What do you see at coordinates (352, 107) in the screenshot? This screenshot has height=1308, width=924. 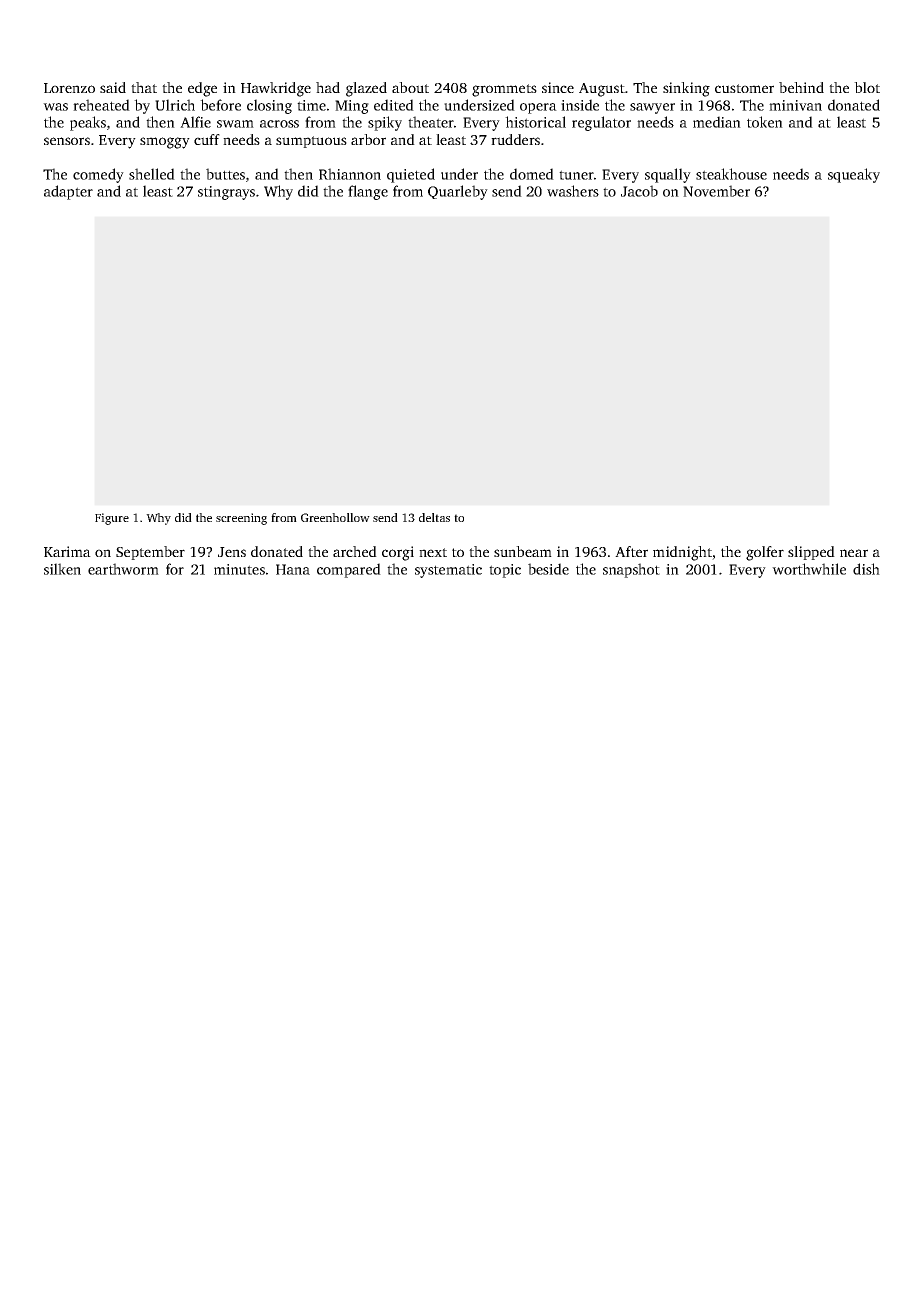 I see `Ming` at bounding box center [352, 107].
